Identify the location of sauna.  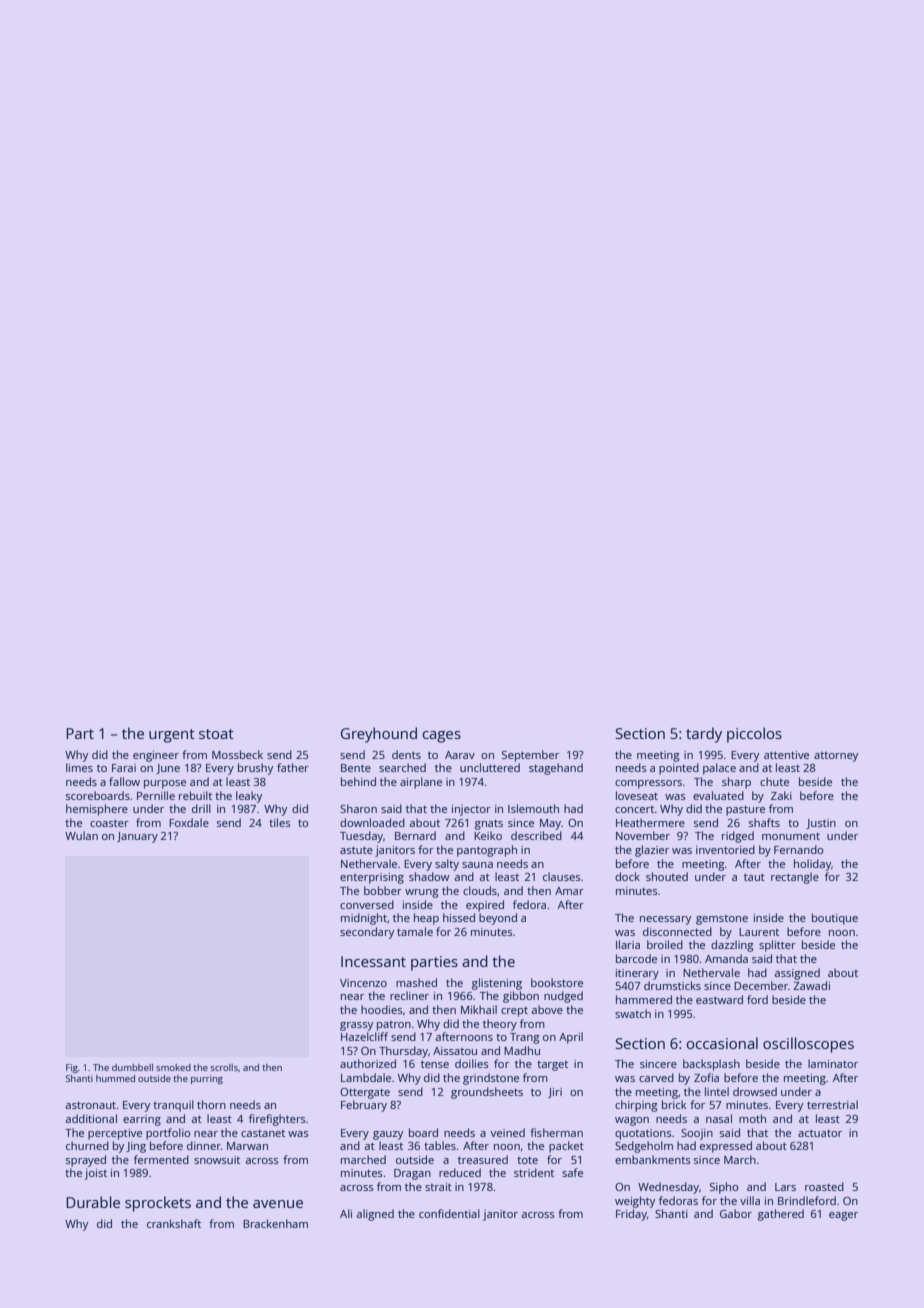
(477, 865).
